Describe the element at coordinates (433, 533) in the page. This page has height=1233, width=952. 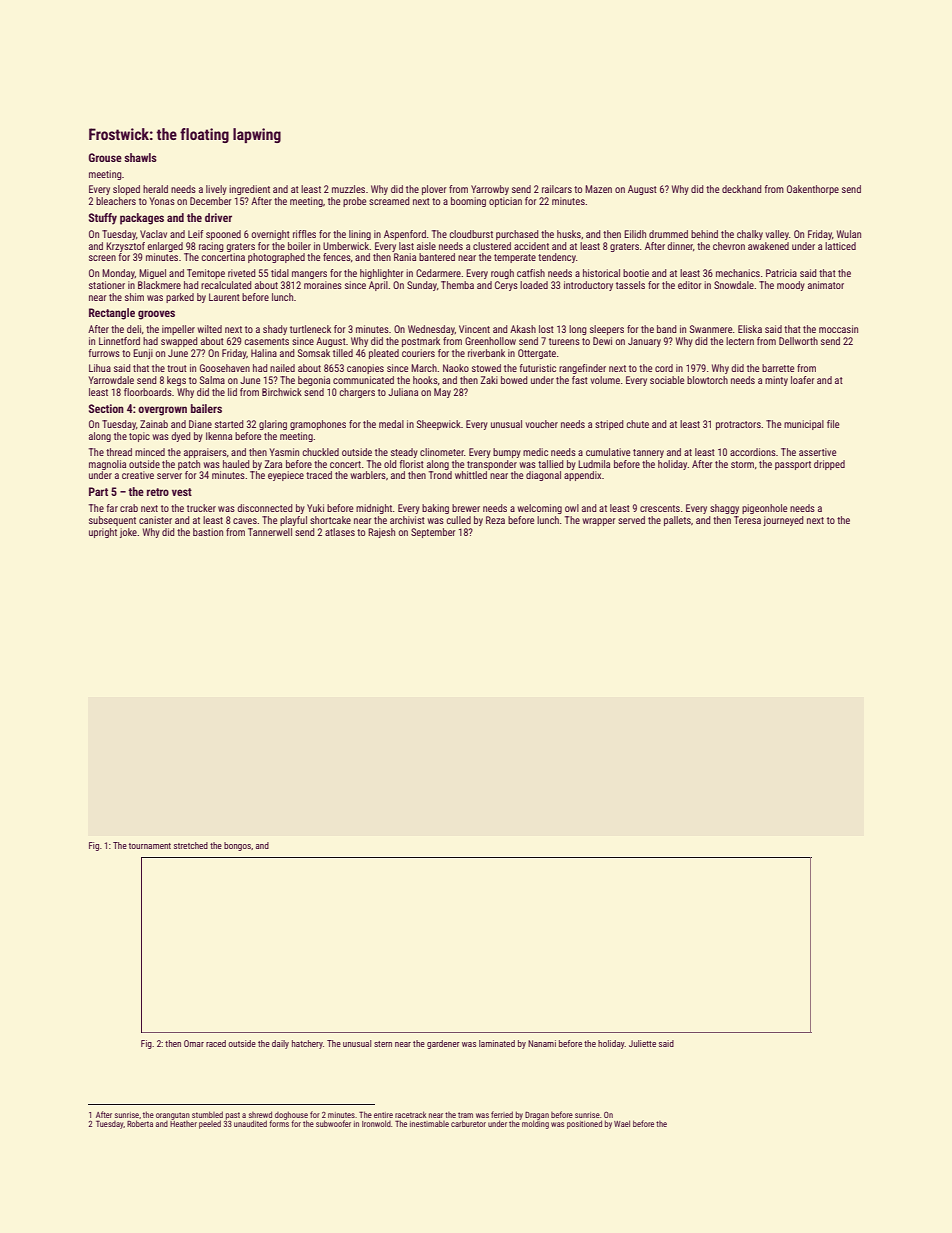
I see `September` at that location.
